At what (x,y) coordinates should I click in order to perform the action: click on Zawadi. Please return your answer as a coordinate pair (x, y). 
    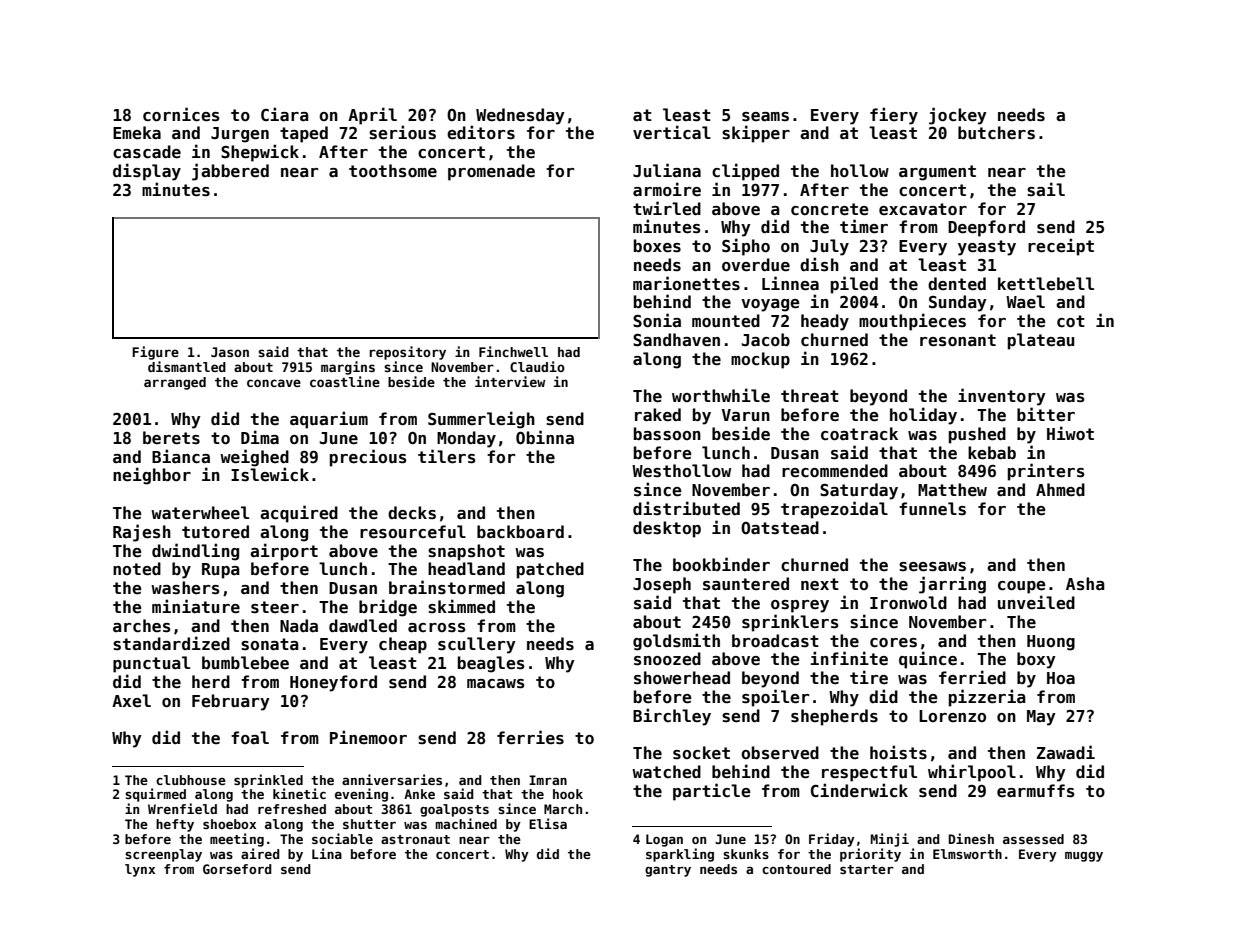
    Looking at the image, I should click on (1066, 752).
